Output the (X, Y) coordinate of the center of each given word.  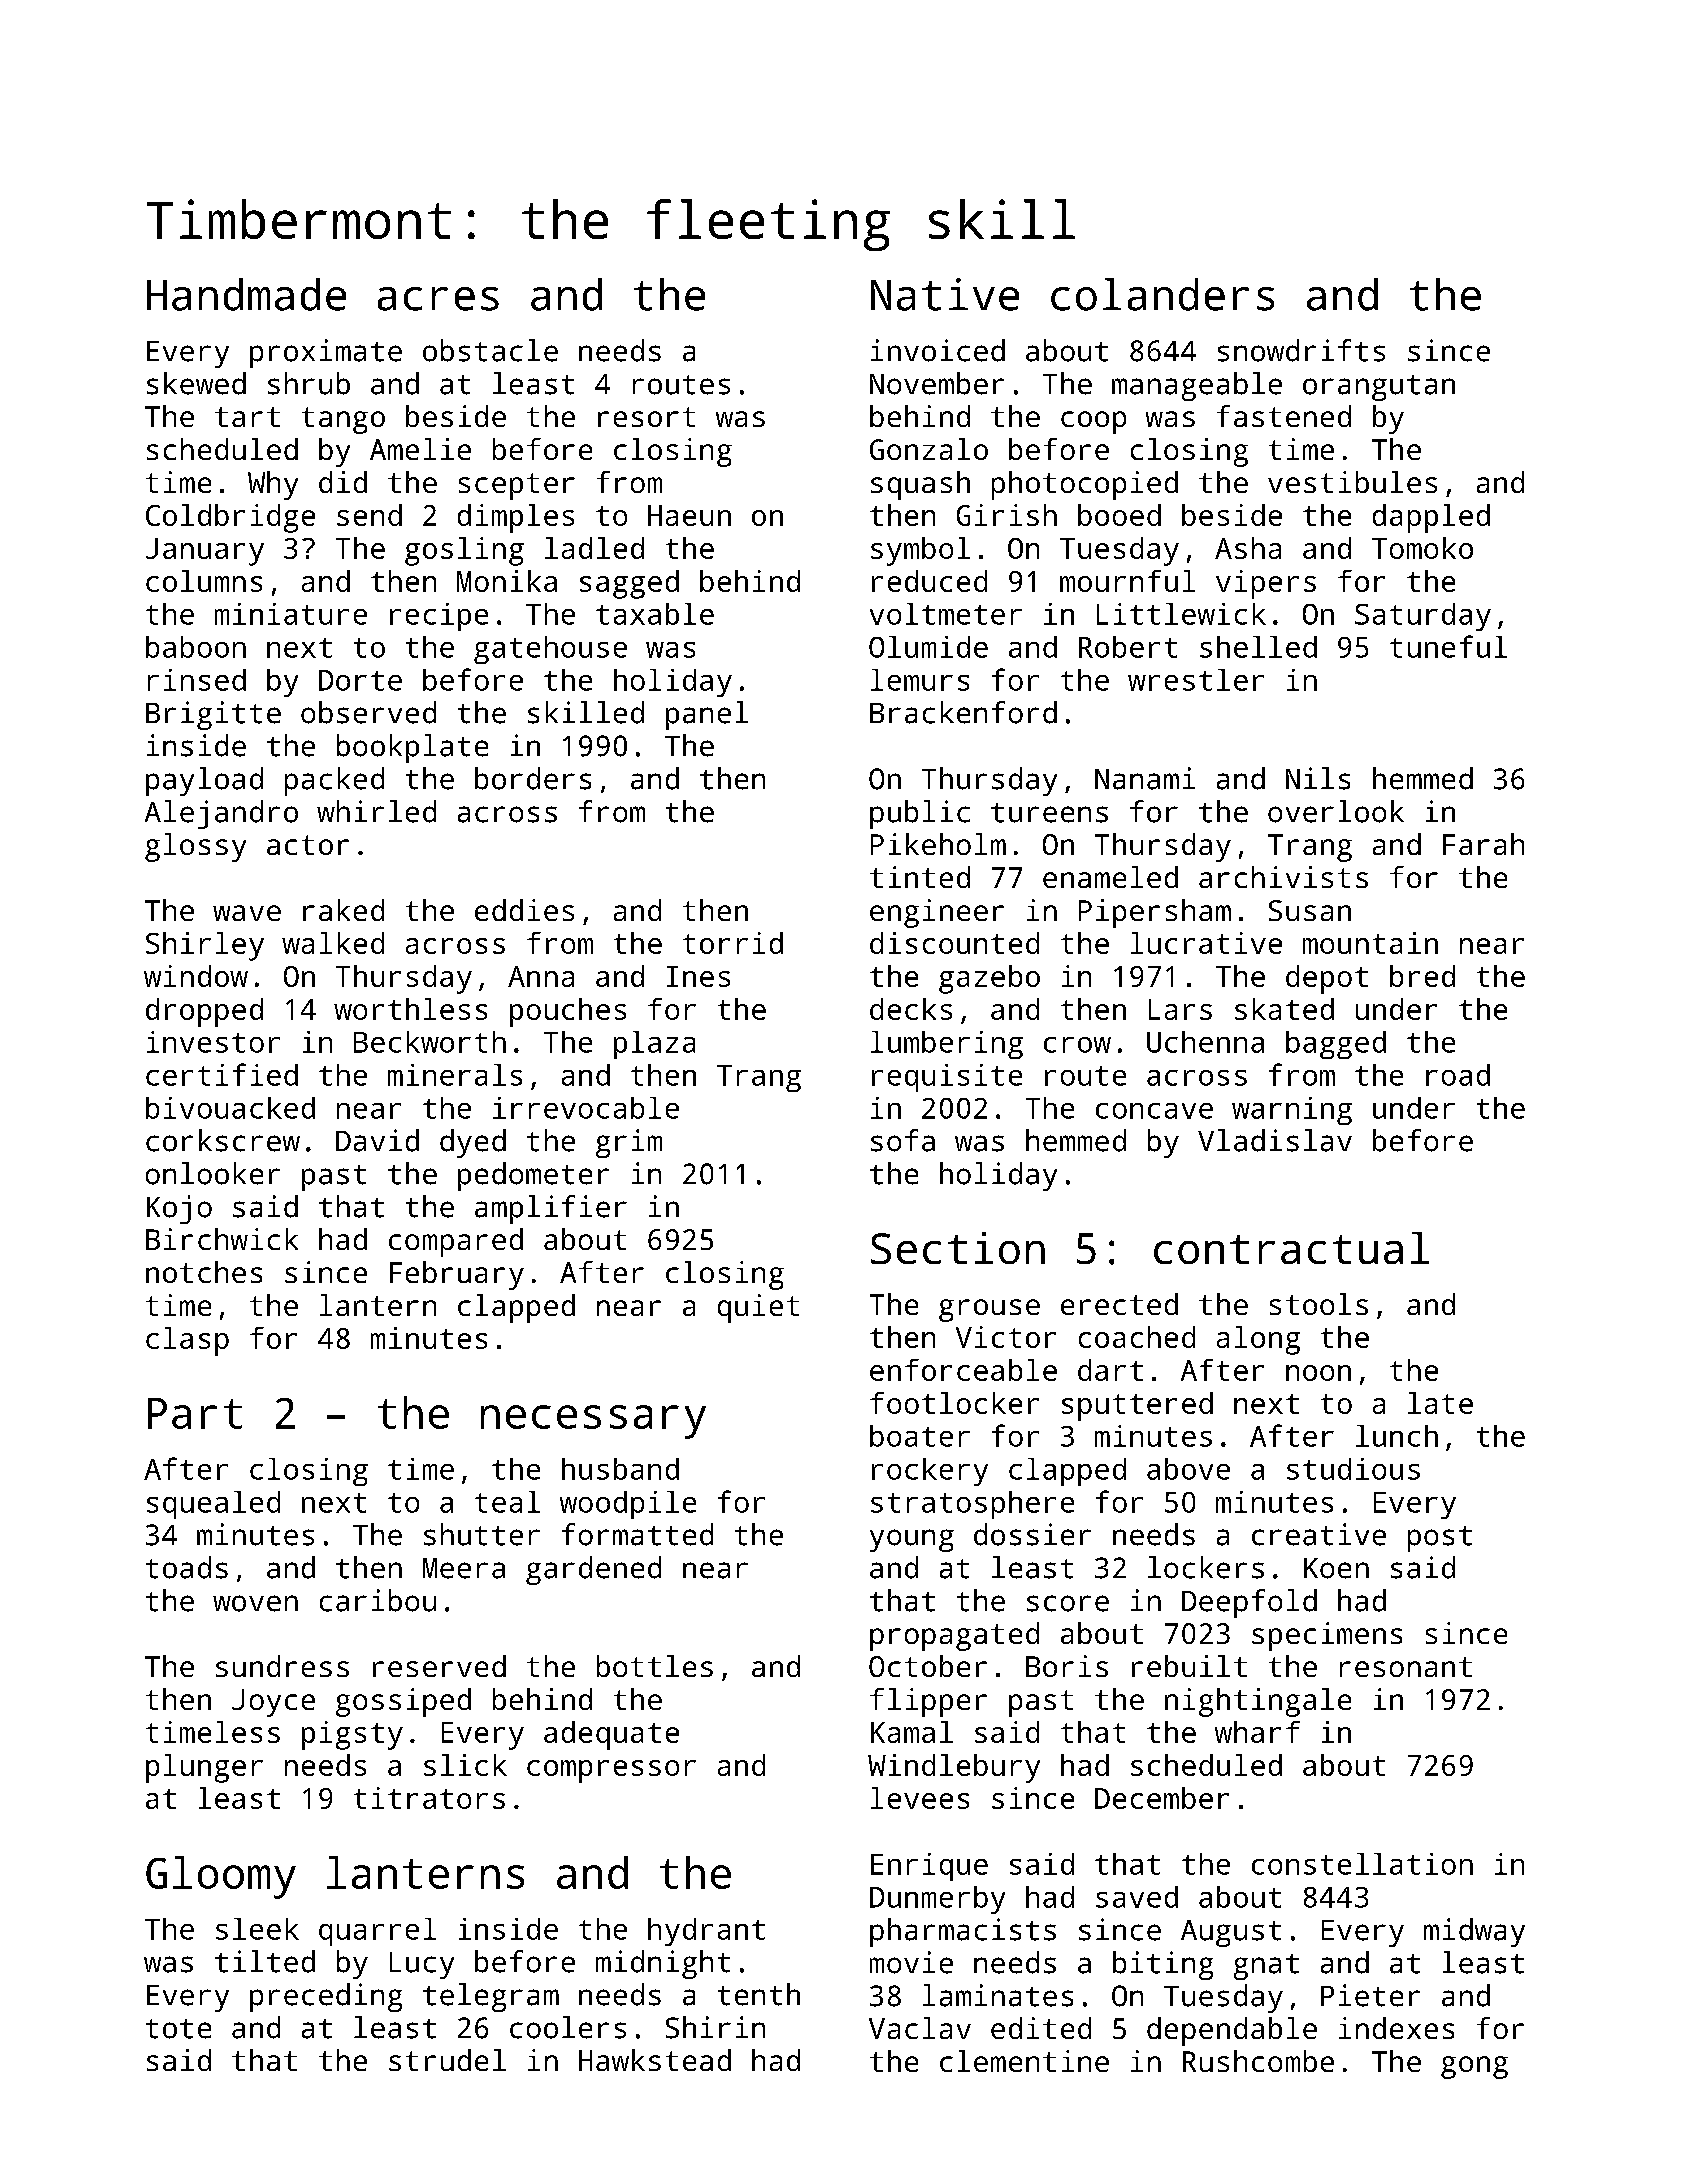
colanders (1162, 294)
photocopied (1085, 485)
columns (204, 581)
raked (343, 910)
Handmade (246, 294)
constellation (1362, 1864)
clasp (187, 1341)
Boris (1067, 1666)
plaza (654, 1045)
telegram (491, 1997)
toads (187, 1567)
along (1258, 1340)
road (1458, 1075)
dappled (1431, 518)
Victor (1006, 1337)
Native (945, 294)
